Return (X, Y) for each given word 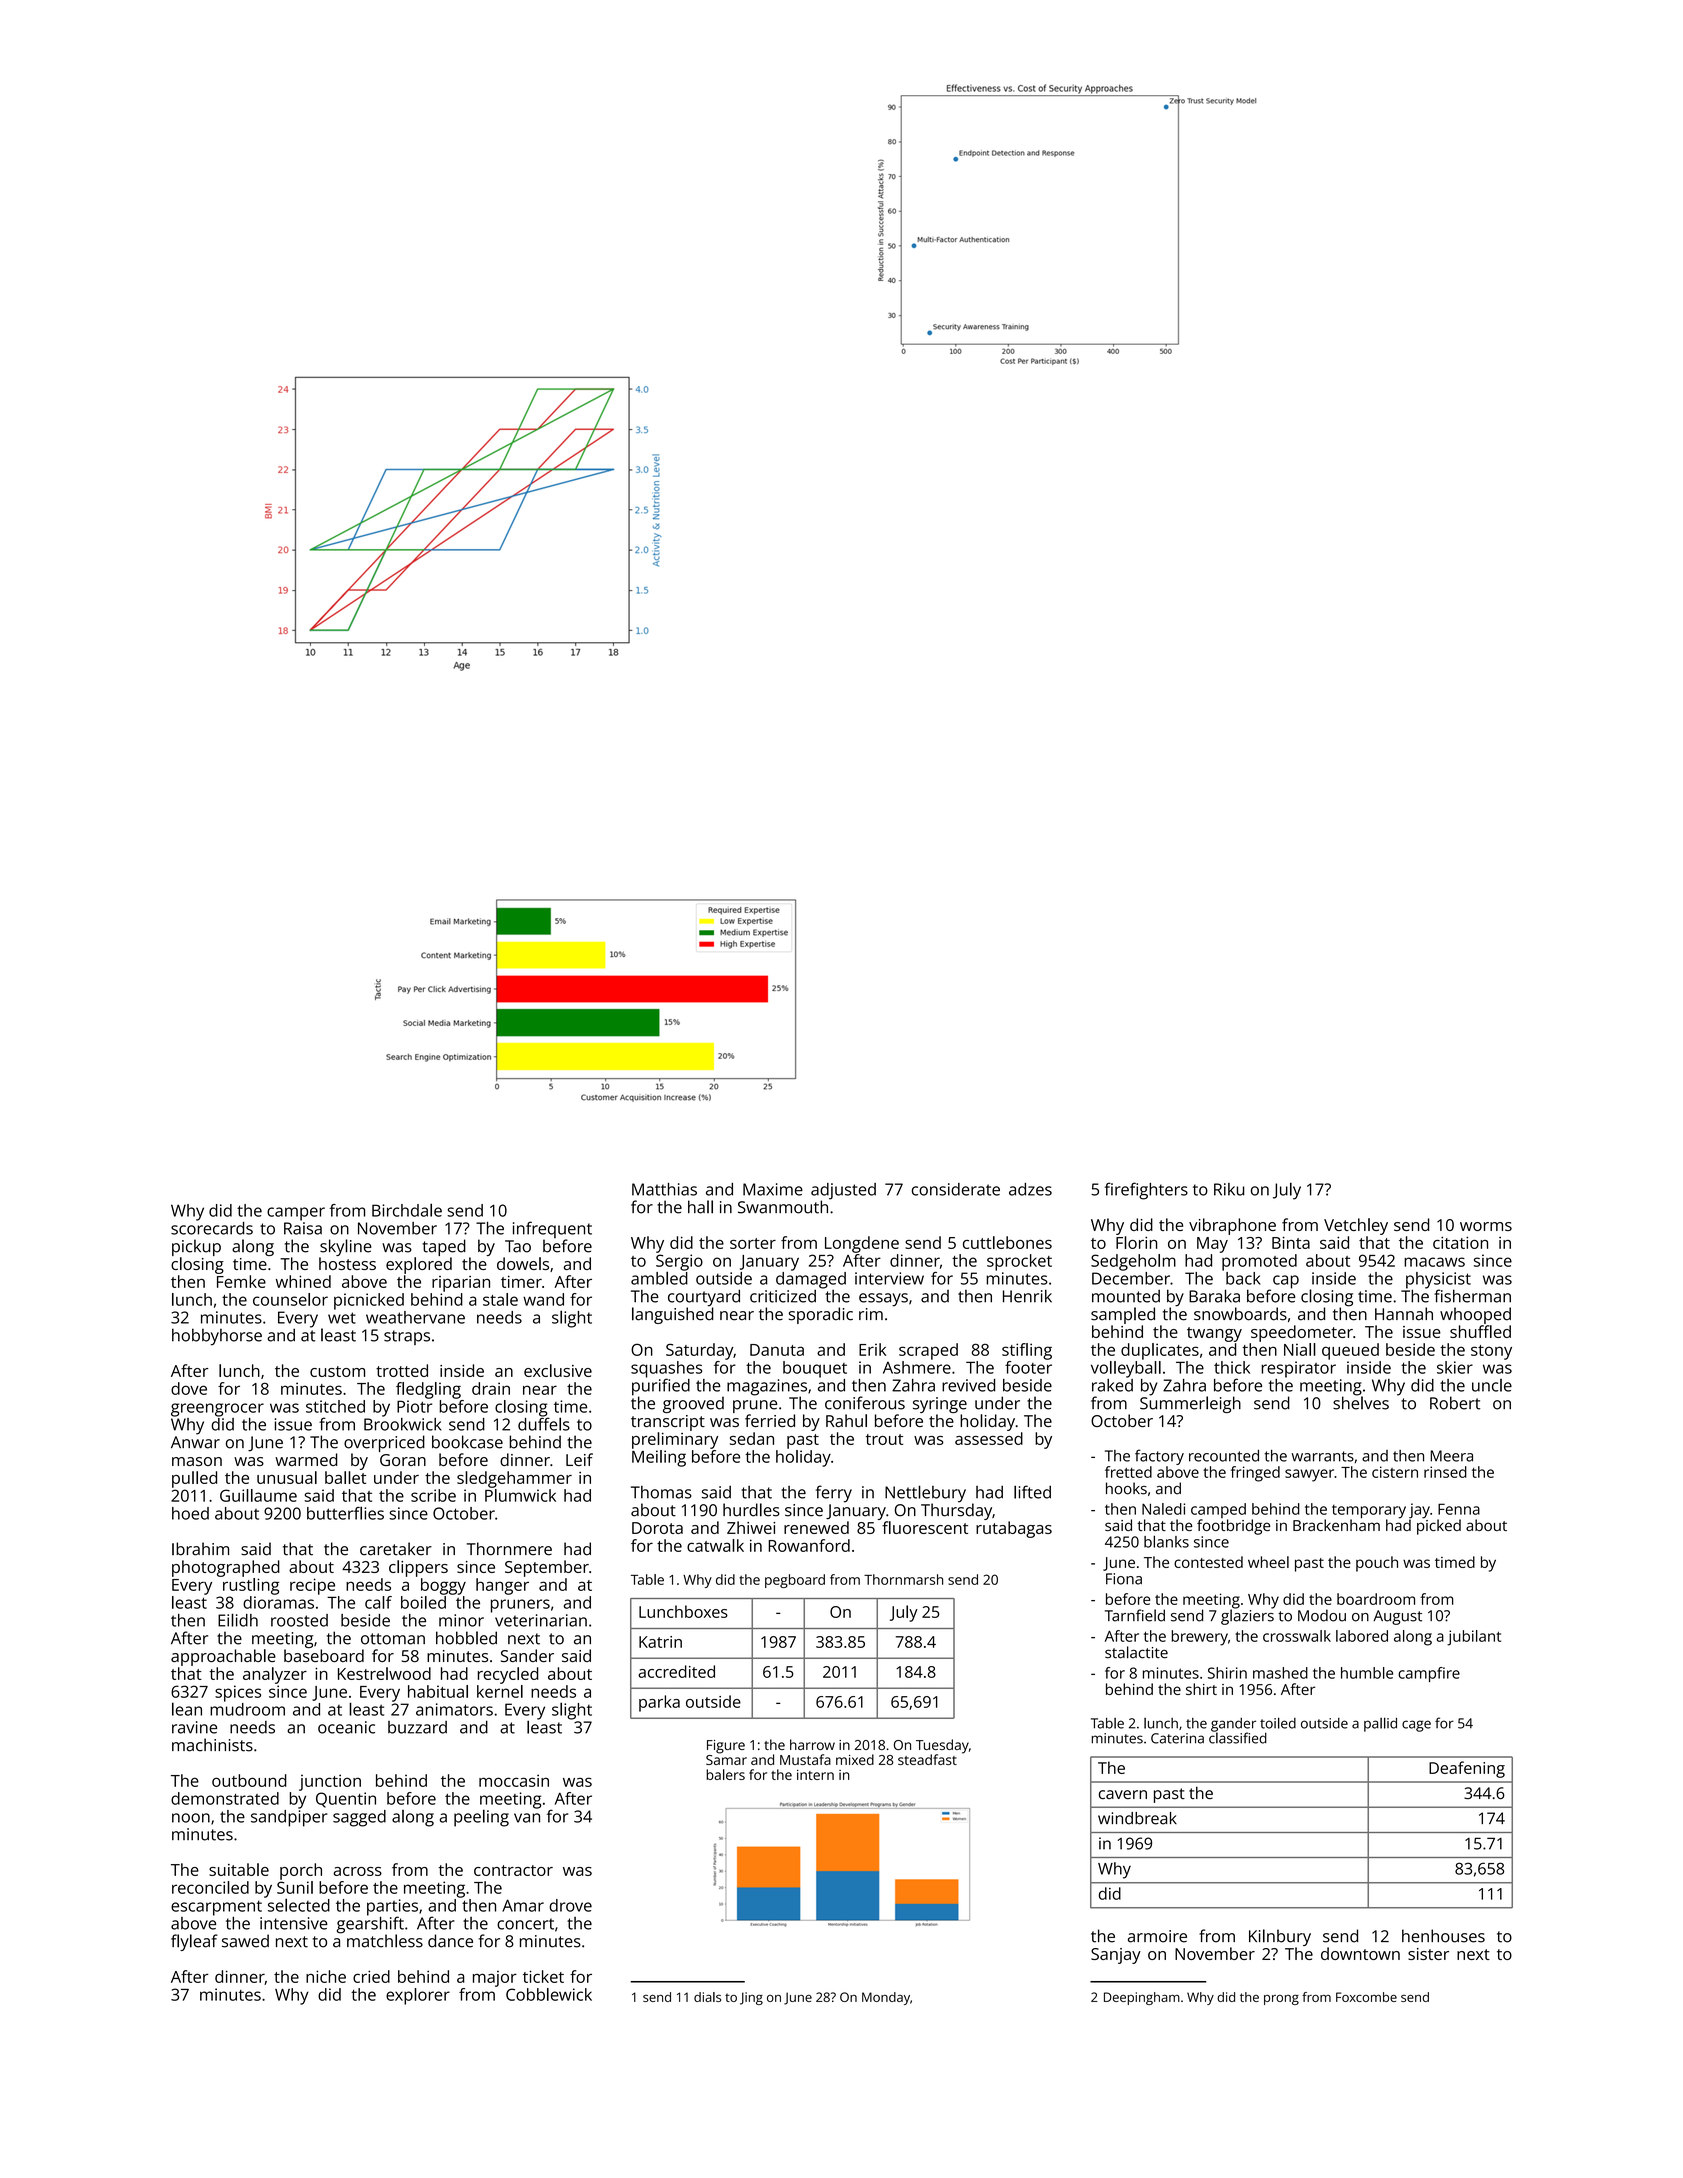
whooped (1475, 1315)
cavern (1123, 1794)
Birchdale (407, 1210)
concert (525, 1924)
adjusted (843, 1191)
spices (238, 1693)
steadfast (927, 1759)
